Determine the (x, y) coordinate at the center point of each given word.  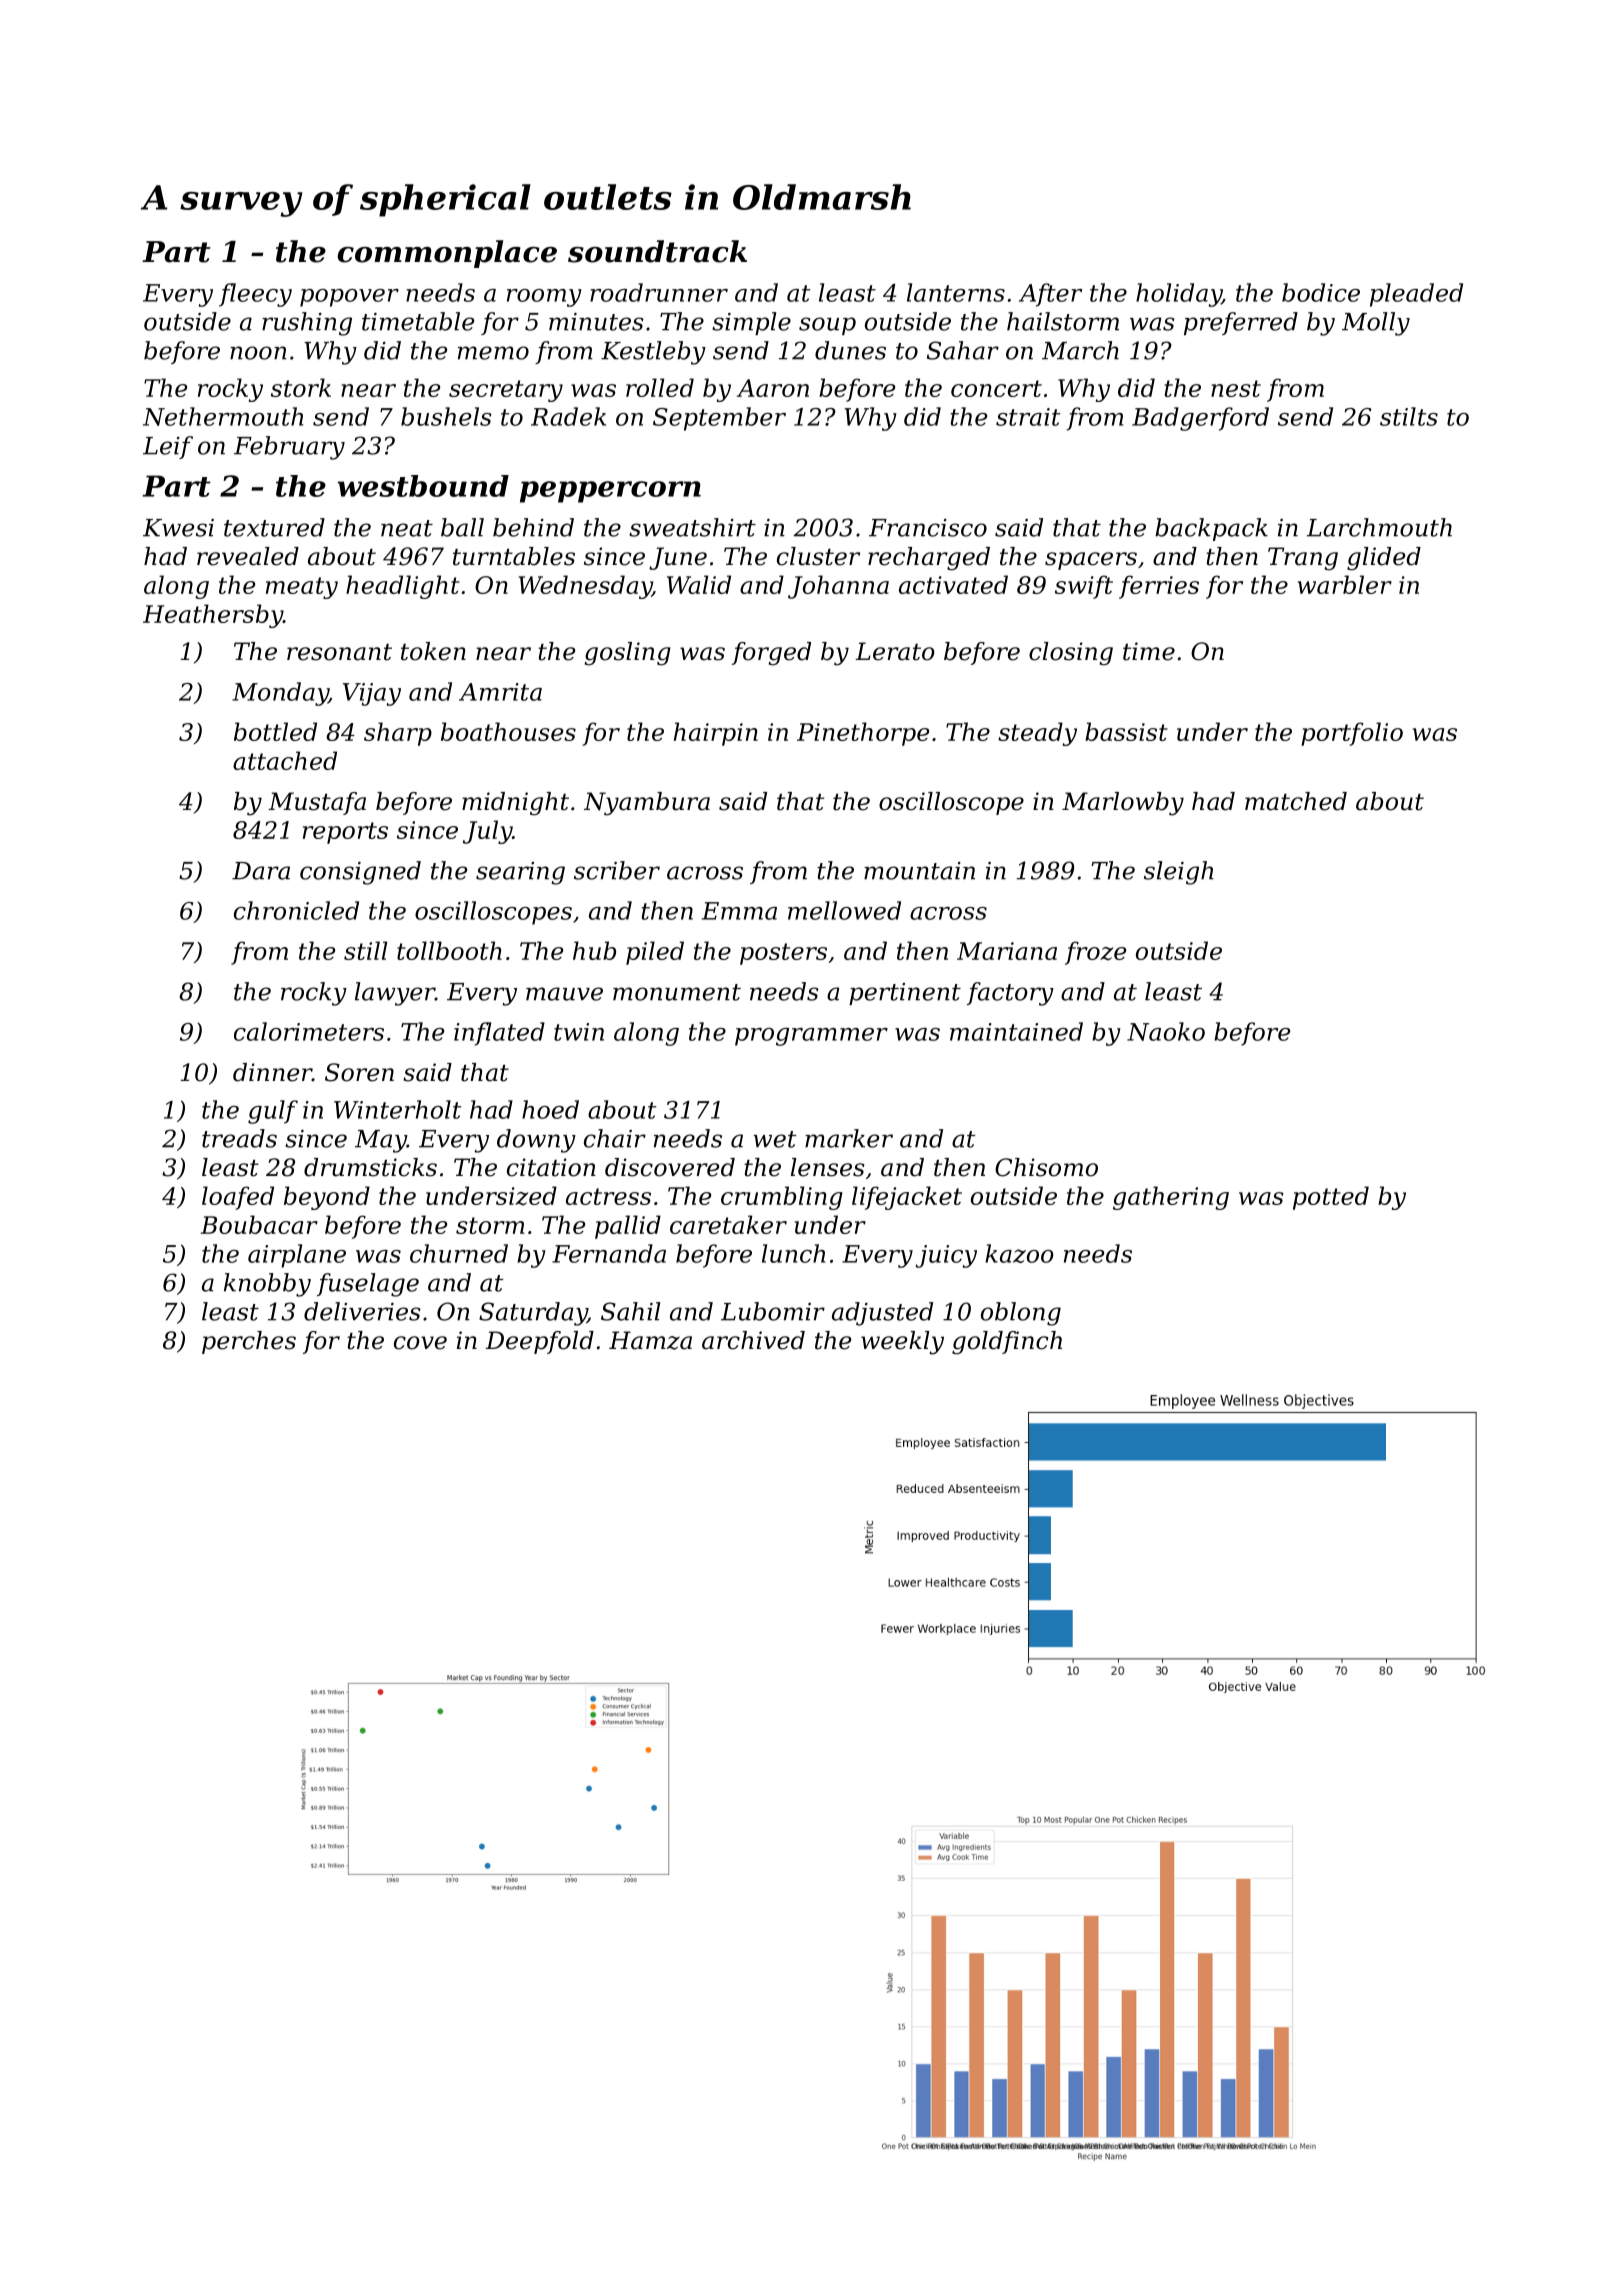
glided (1384, 559)
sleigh (1179, 873)
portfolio (1352, 734)
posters (783, 954)
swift (1084, 587)
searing (520, 873)
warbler (1345, 584)
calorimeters (309, 1031)
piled (655, 953)
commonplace (447, 254)
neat (407, 528)
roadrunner (659, 292)
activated (953, 584)
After (1050, 295)
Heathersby (213, 616)
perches (249, 1342)
